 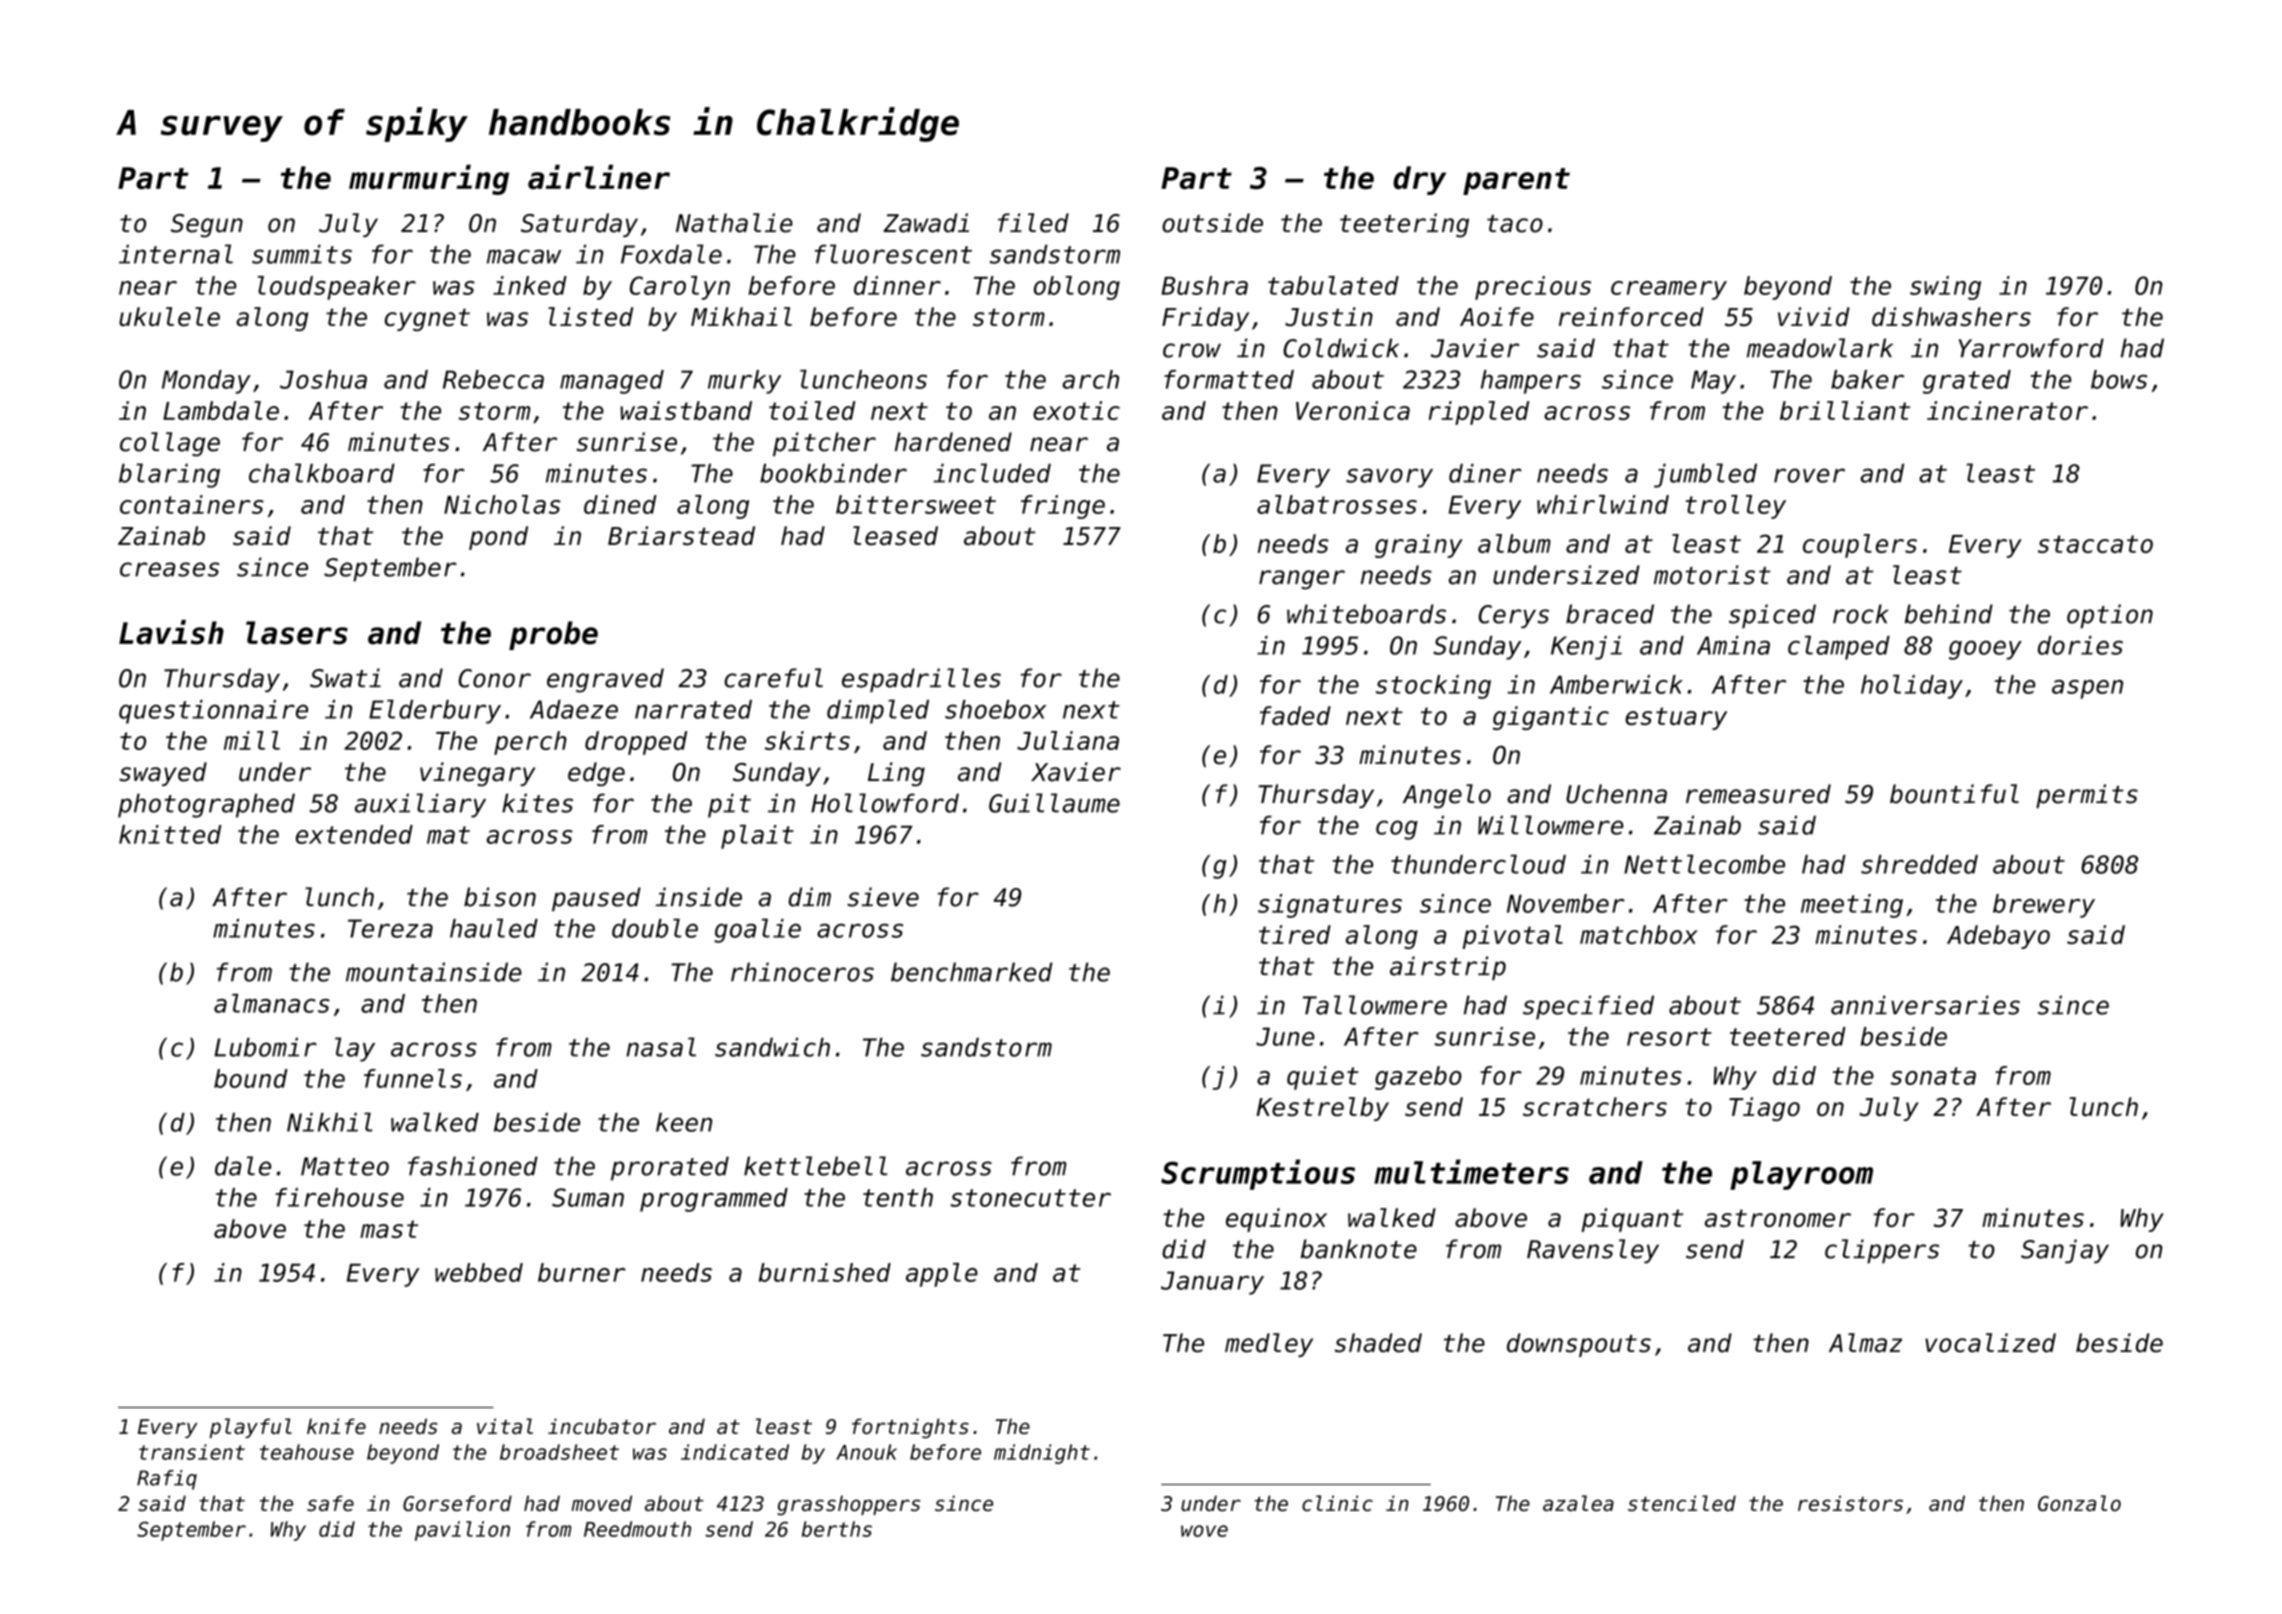 What do you see at coordinates (462, 1531) in the document?
I see `pavilion` at bounding box center [462, 1531].
